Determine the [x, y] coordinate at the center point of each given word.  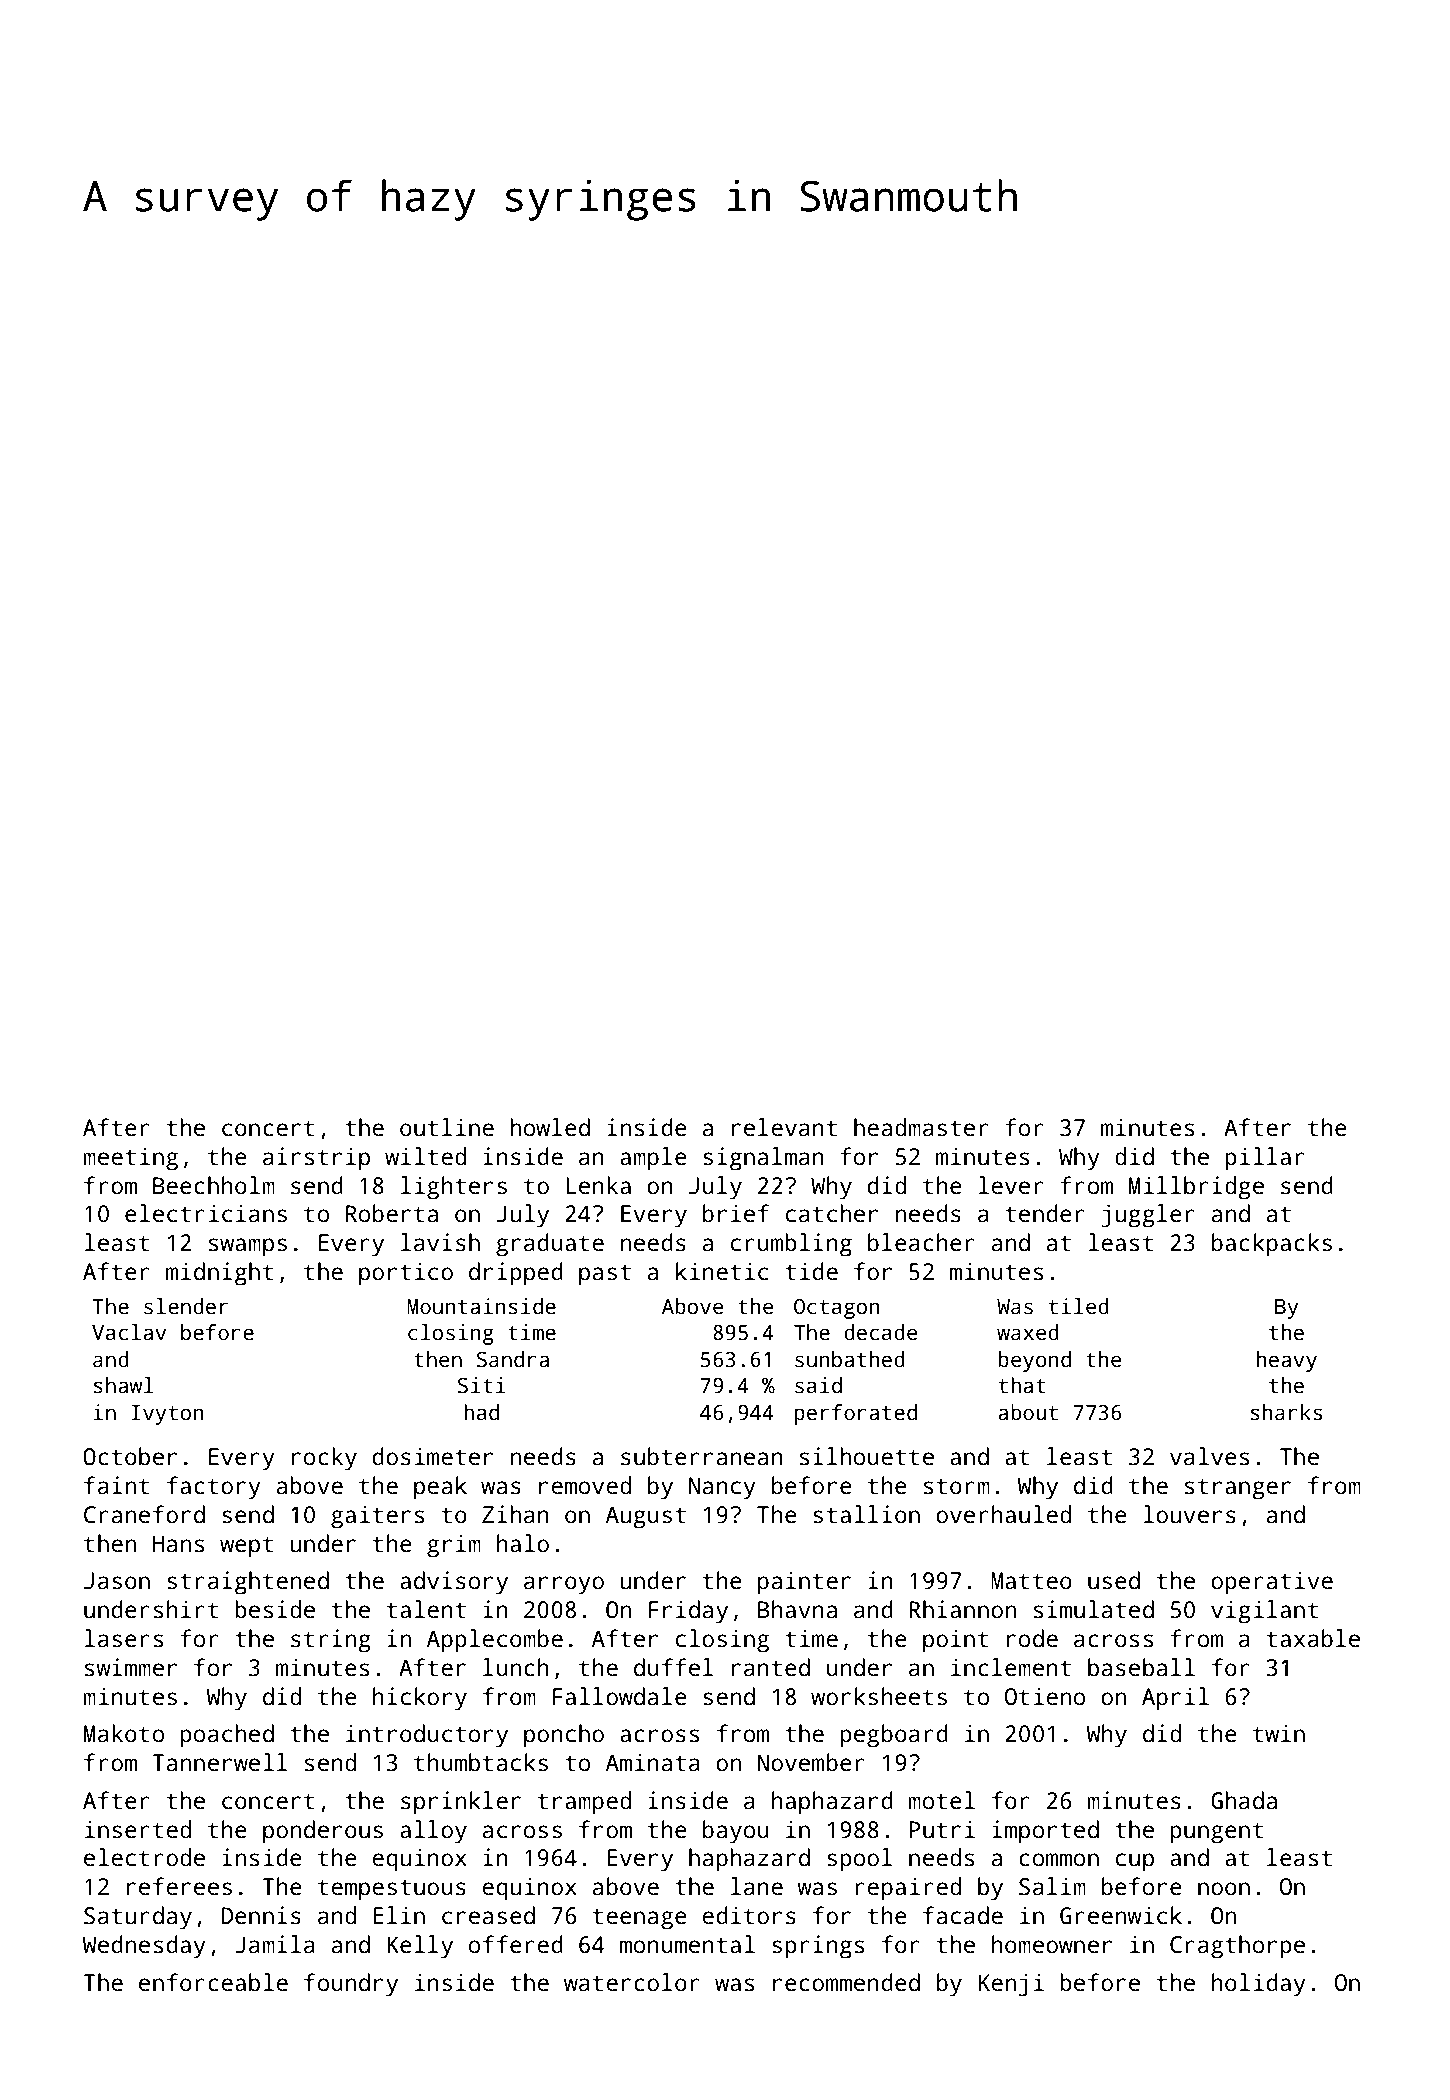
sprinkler [461, 1803]
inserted [138, 1829]
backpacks [1272, 1245]
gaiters [377, 1517]
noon [1224, 1889]
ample [653, 1159]
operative [1272, 1583]
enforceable [213, 1982]
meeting [130, 1159]
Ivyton [168, 1415]
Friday [688, 1612]
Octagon [837, 1308]
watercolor [632, 1982]
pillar [1265, 1159]
